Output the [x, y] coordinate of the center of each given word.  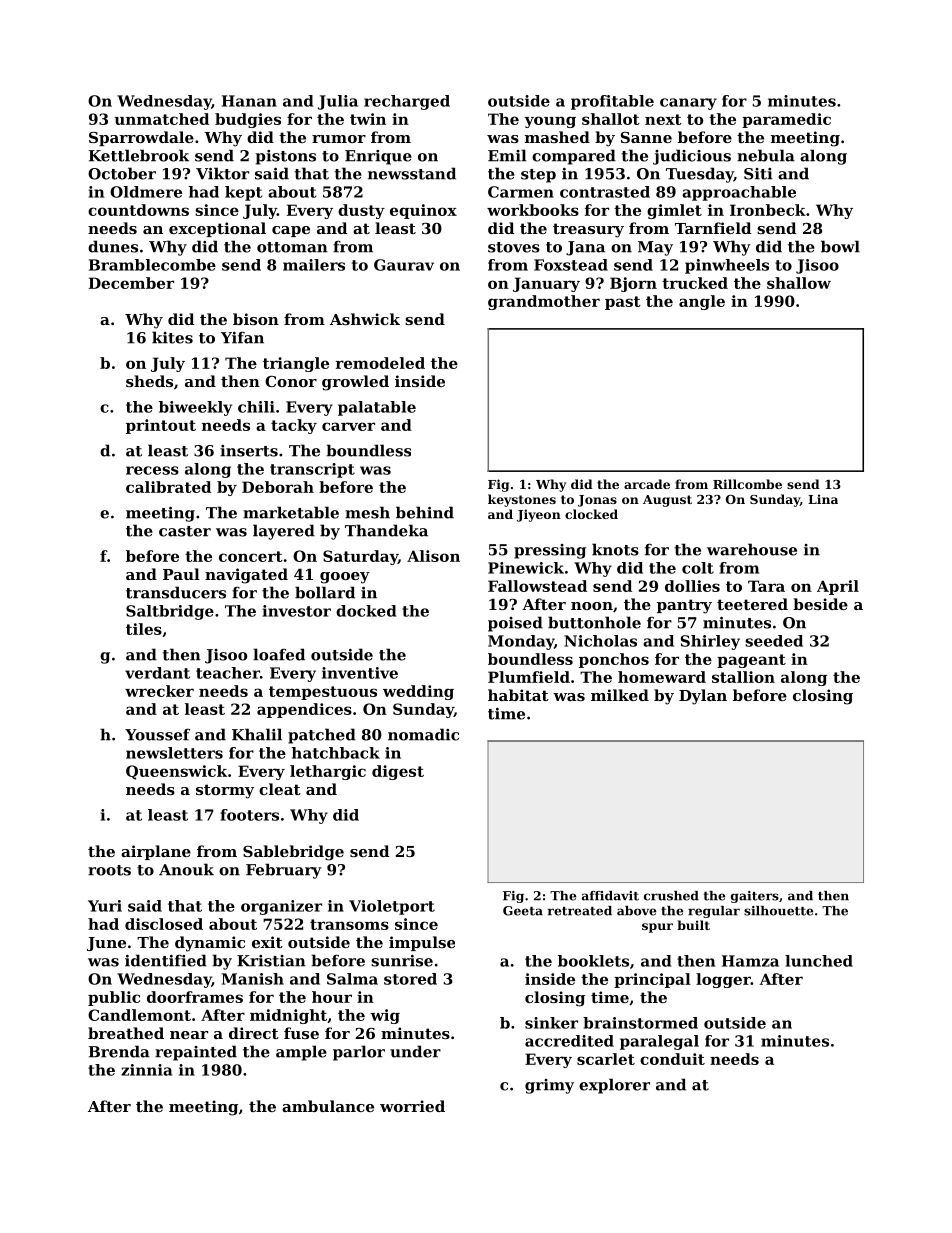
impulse [422, 943]
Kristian [271, 961]
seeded [774, 641]
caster [185, 531]
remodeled [380, 363]
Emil [507, 155]
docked [366, 611]
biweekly [195, 408]
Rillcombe [747, 484]
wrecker [159, 691]
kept [243, 193]
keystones [522, 500]
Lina [823, 499]
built [693, 925]
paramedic [786, 120]
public [114, 998]
